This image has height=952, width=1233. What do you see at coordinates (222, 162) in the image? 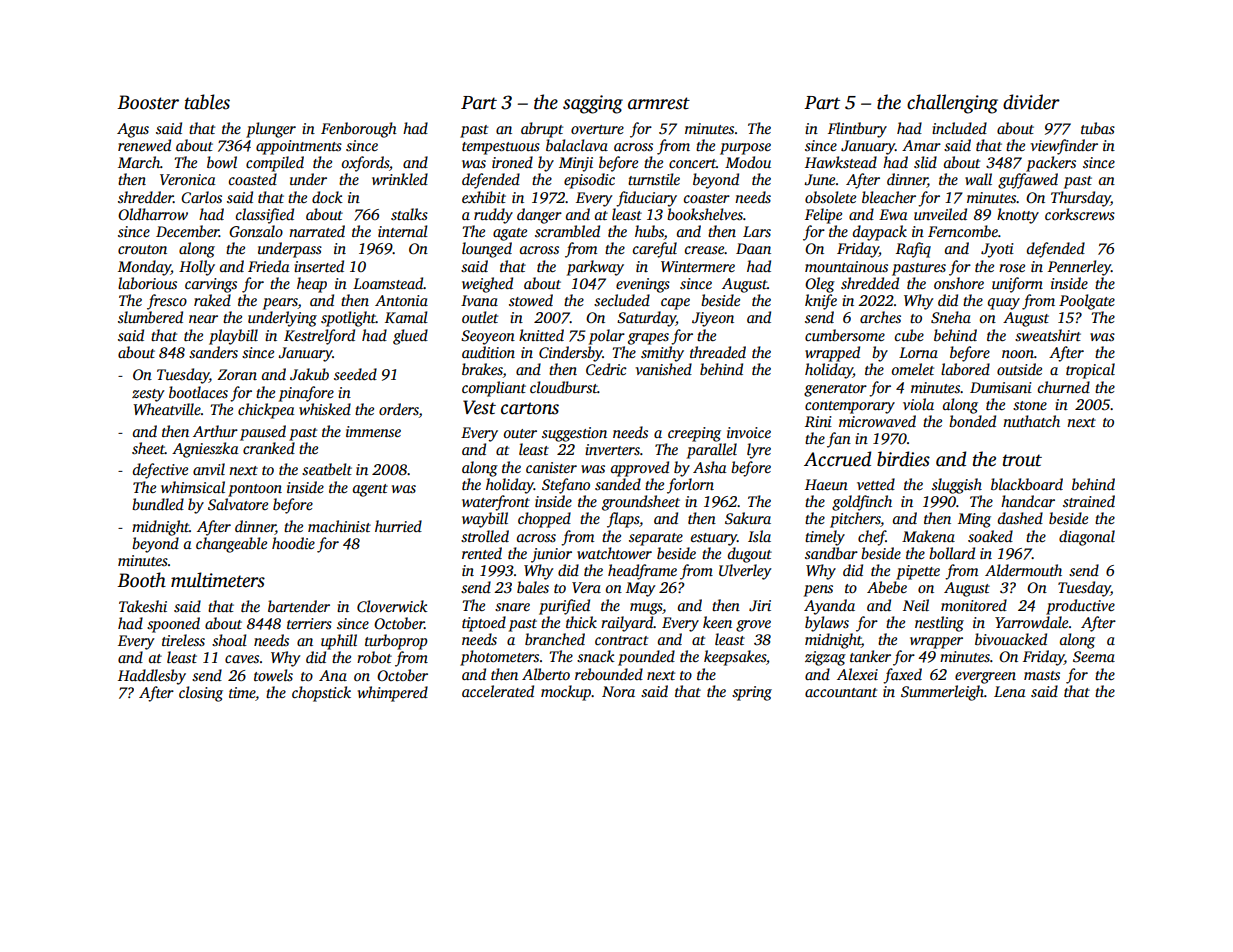
I see `bowl` at bounding box center [222, 162].
